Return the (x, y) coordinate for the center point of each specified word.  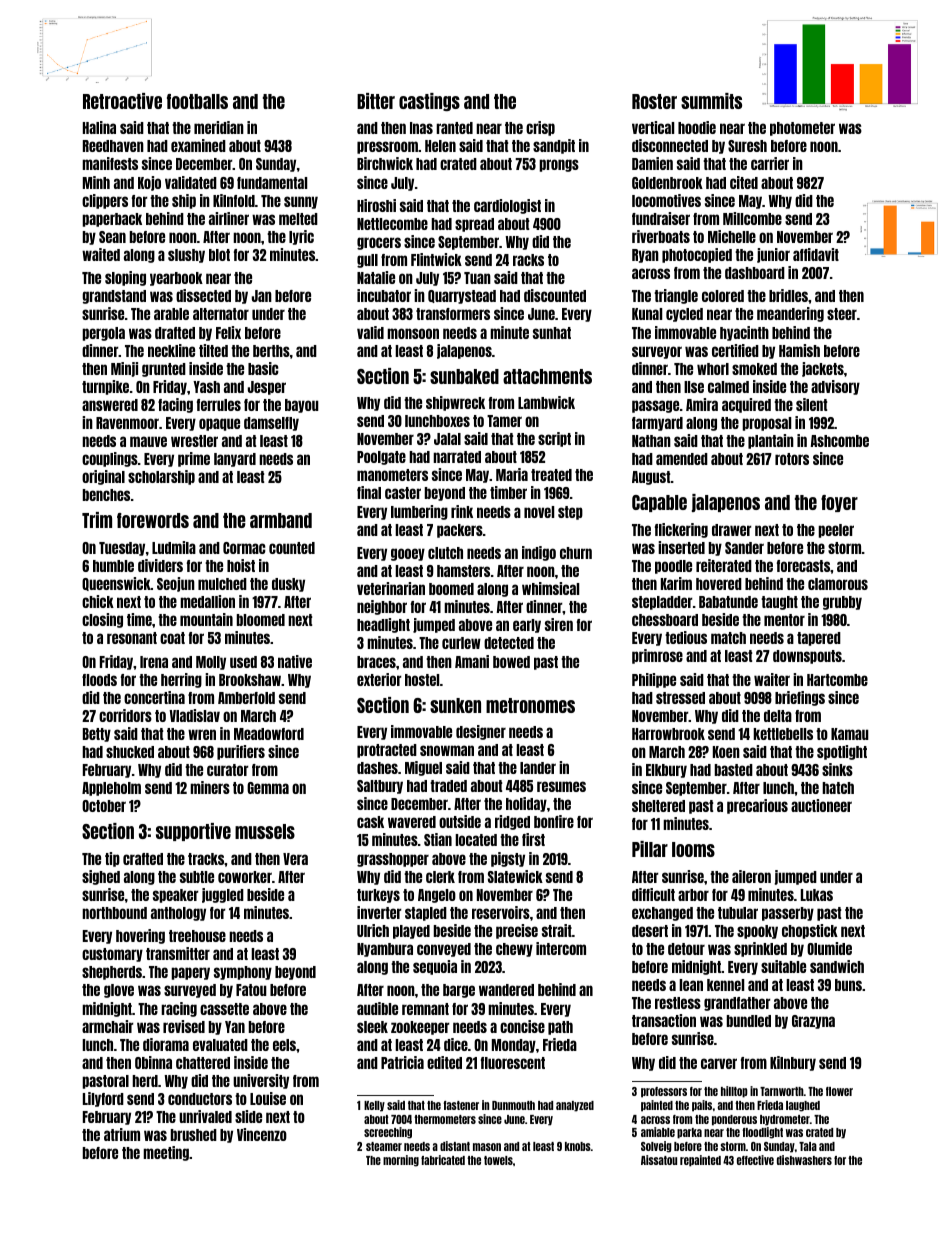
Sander (744, 548)
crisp (540, 128)
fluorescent (513, 1063)
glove (119, 991)
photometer (802, 129)
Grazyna (813, 1022)
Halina (99, 127)
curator (228, 770)
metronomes (530, 705)
